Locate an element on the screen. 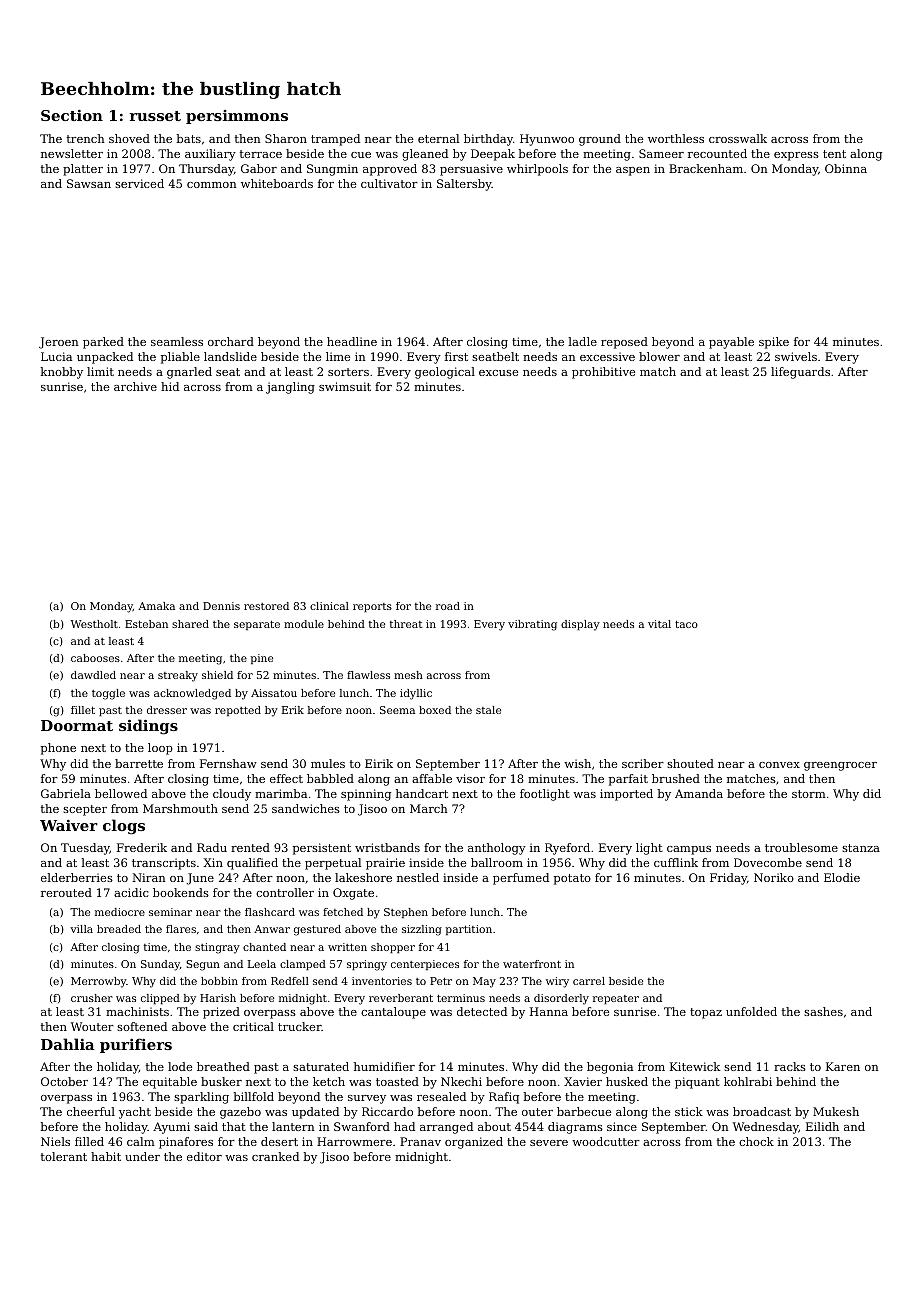 This screenshot has width=924, height=1308. crosswalk is located at coordinates (738, 138).
